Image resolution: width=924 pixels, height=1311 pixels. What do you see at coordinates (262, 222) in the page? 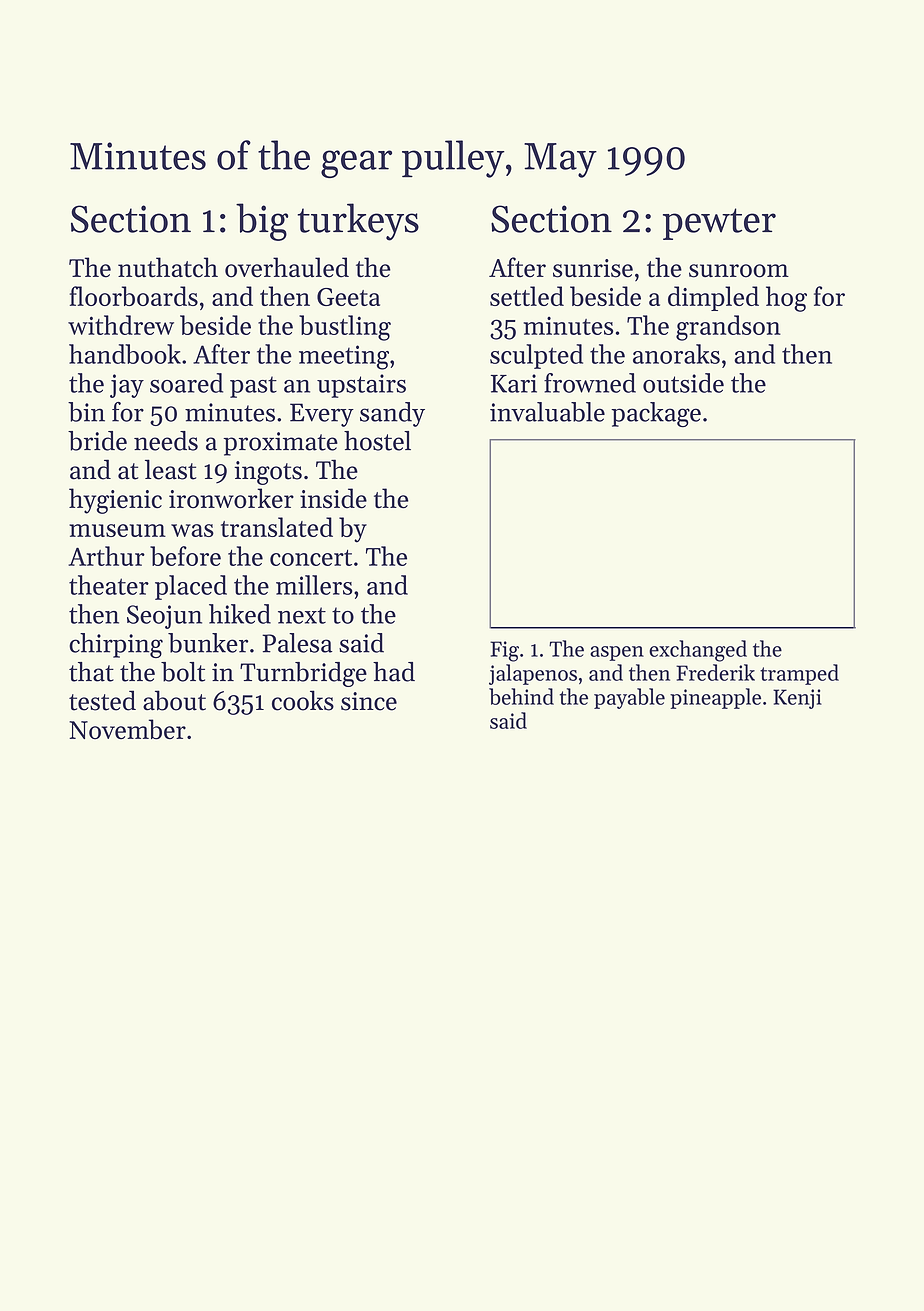
I see `big` at bounding box center [262, 222].
